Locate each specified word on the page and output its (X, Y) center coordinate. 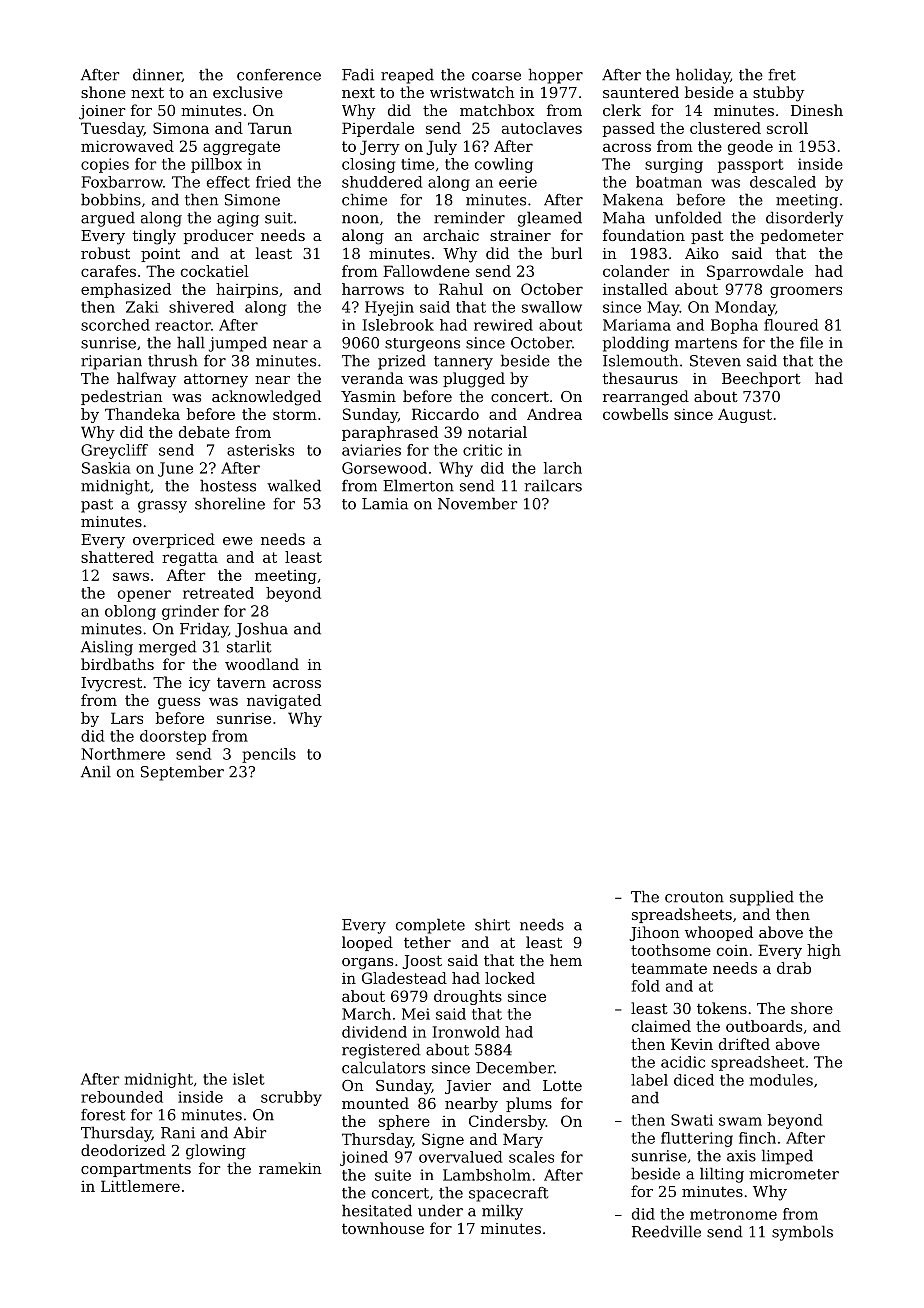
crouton (694, 897)
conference (279, 75)
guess (179, 703)
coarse (496, 76)
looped (367, 943)
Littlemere (140, 1186)
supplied (762, 898)
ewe (238, 541)
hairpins (247, 290)
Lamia (385, 504)
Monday (745, 308)
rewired (503, 325)
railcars (553, 485)
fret (782, 75)
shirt (492, 924)
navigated (284, 701)
